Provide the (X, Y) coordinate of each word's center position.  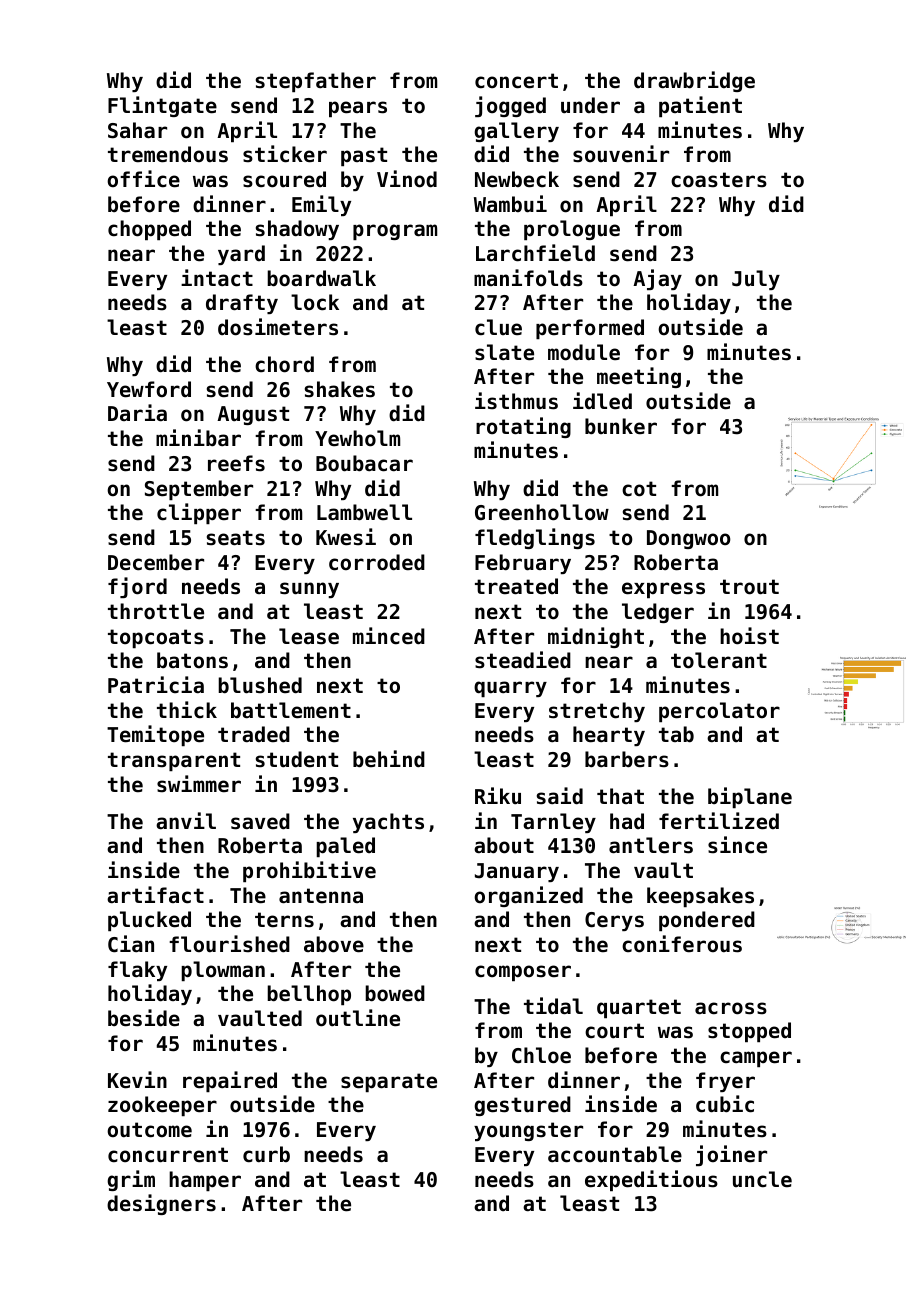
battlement (291, 710)
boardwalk (321, 278)
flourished (229, 944)
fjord (137, 587)
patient (700, 106)
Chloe (541, 1055)
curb (266, 1154)
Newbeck (517, 179)
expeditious (651, 1180)
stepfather (316, 82)
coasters (719, 180)
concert (516, 81)
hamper (205, 1181)
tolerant (719, 660)
